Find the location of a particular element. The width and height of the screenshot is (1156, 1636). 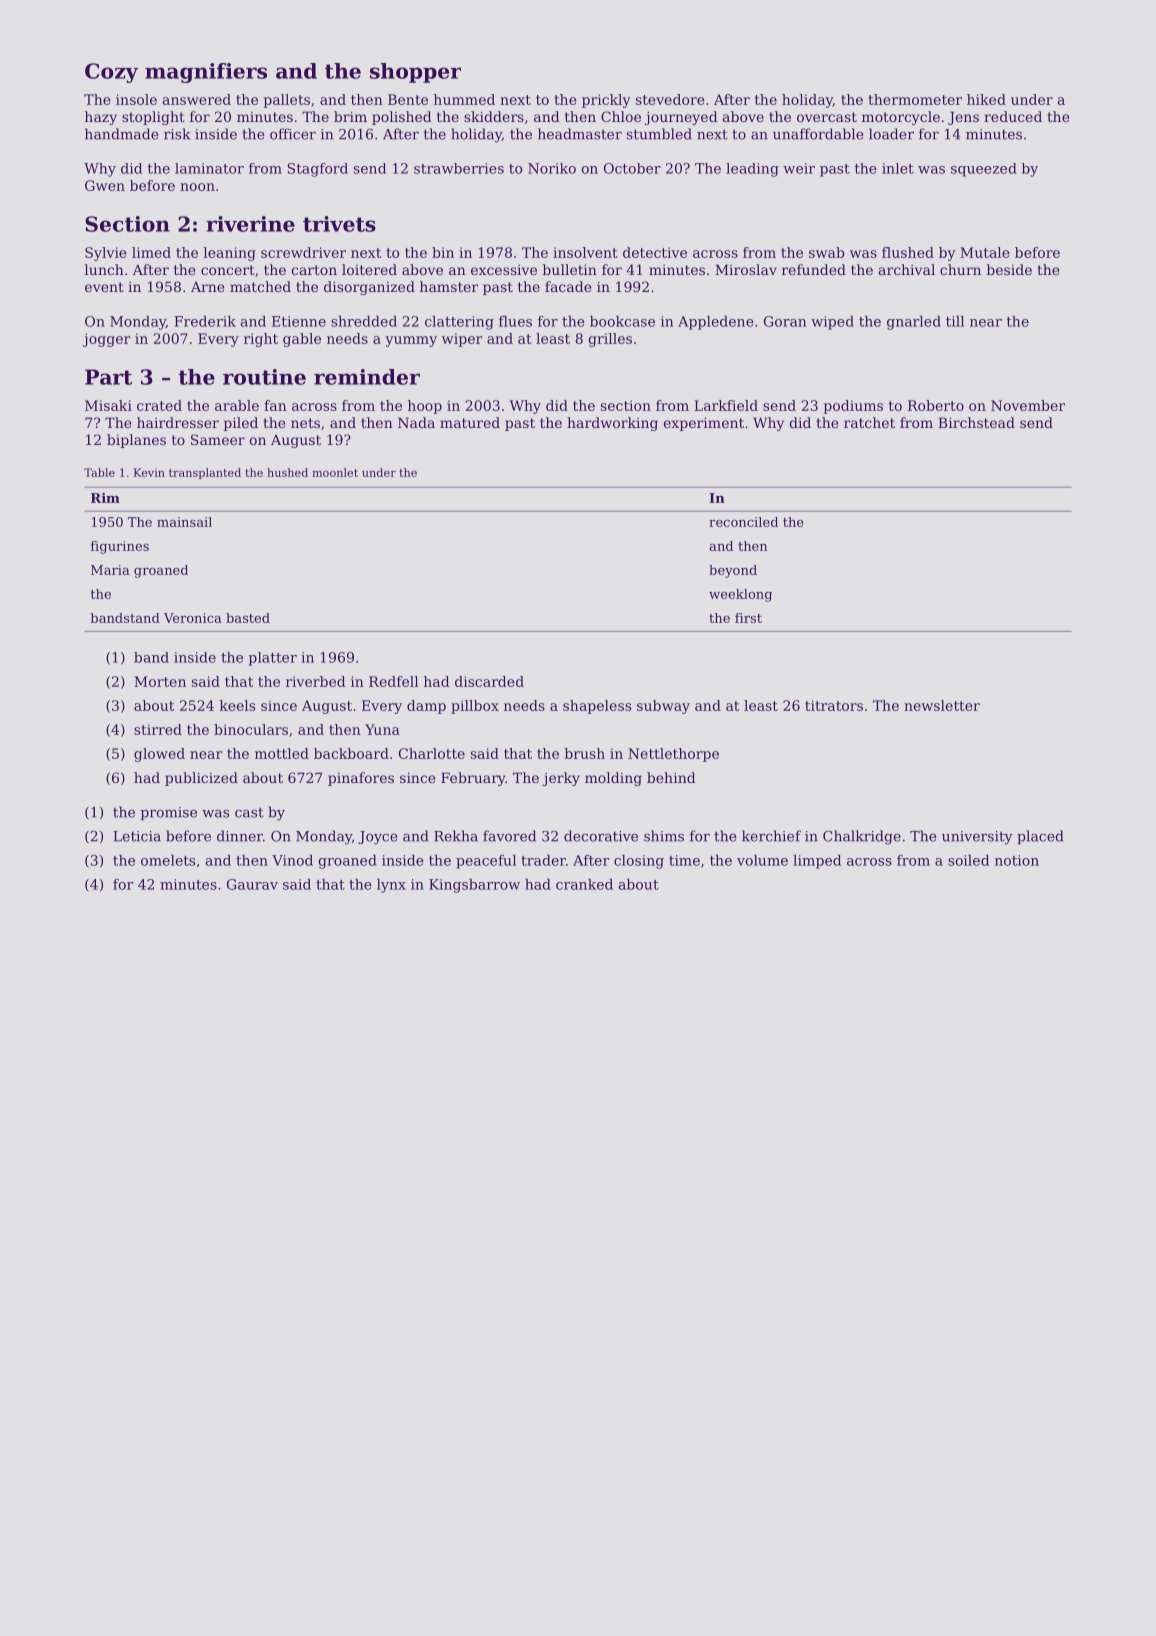

inlet is located at coordinates (898, 168).
